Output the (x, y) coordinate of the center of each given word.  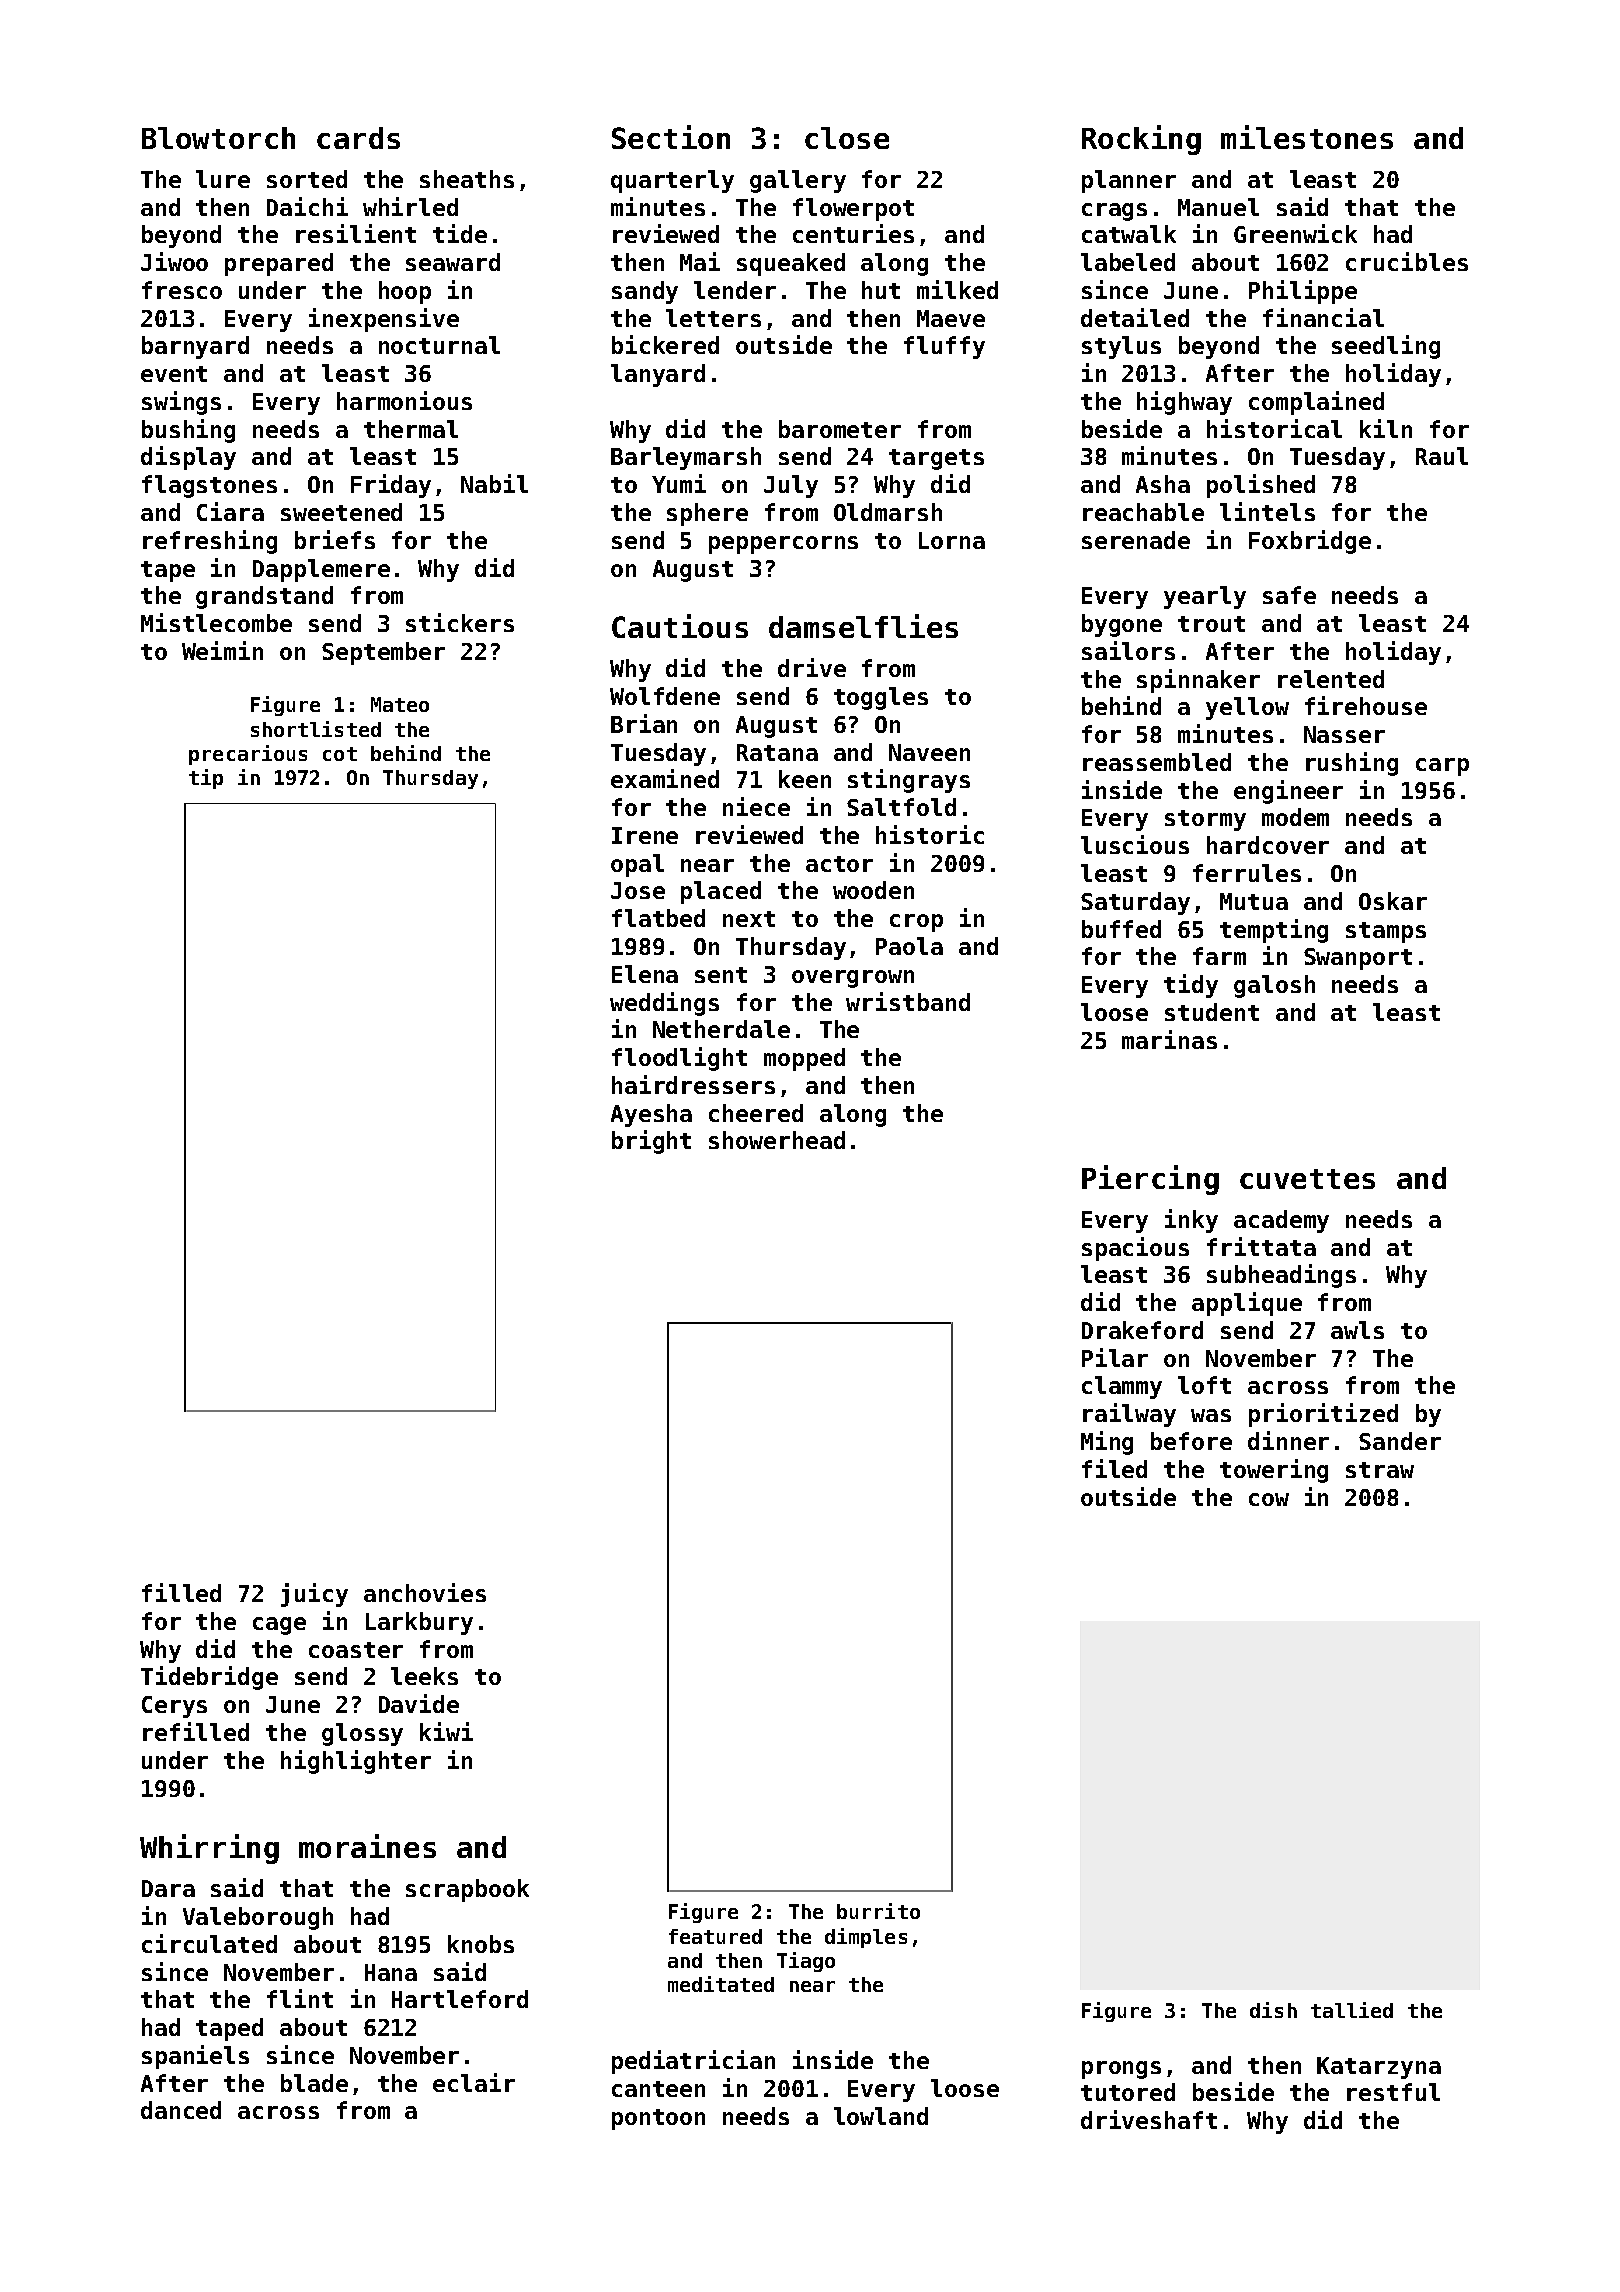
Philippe (1303, 292)
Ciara (230, 511)
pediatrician (693, 2062)
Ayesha (651, 1115)
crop (916, 923)
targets (936, 459)
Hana (391, 1972)
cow (1269, 1499)
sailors (1128, 650)
